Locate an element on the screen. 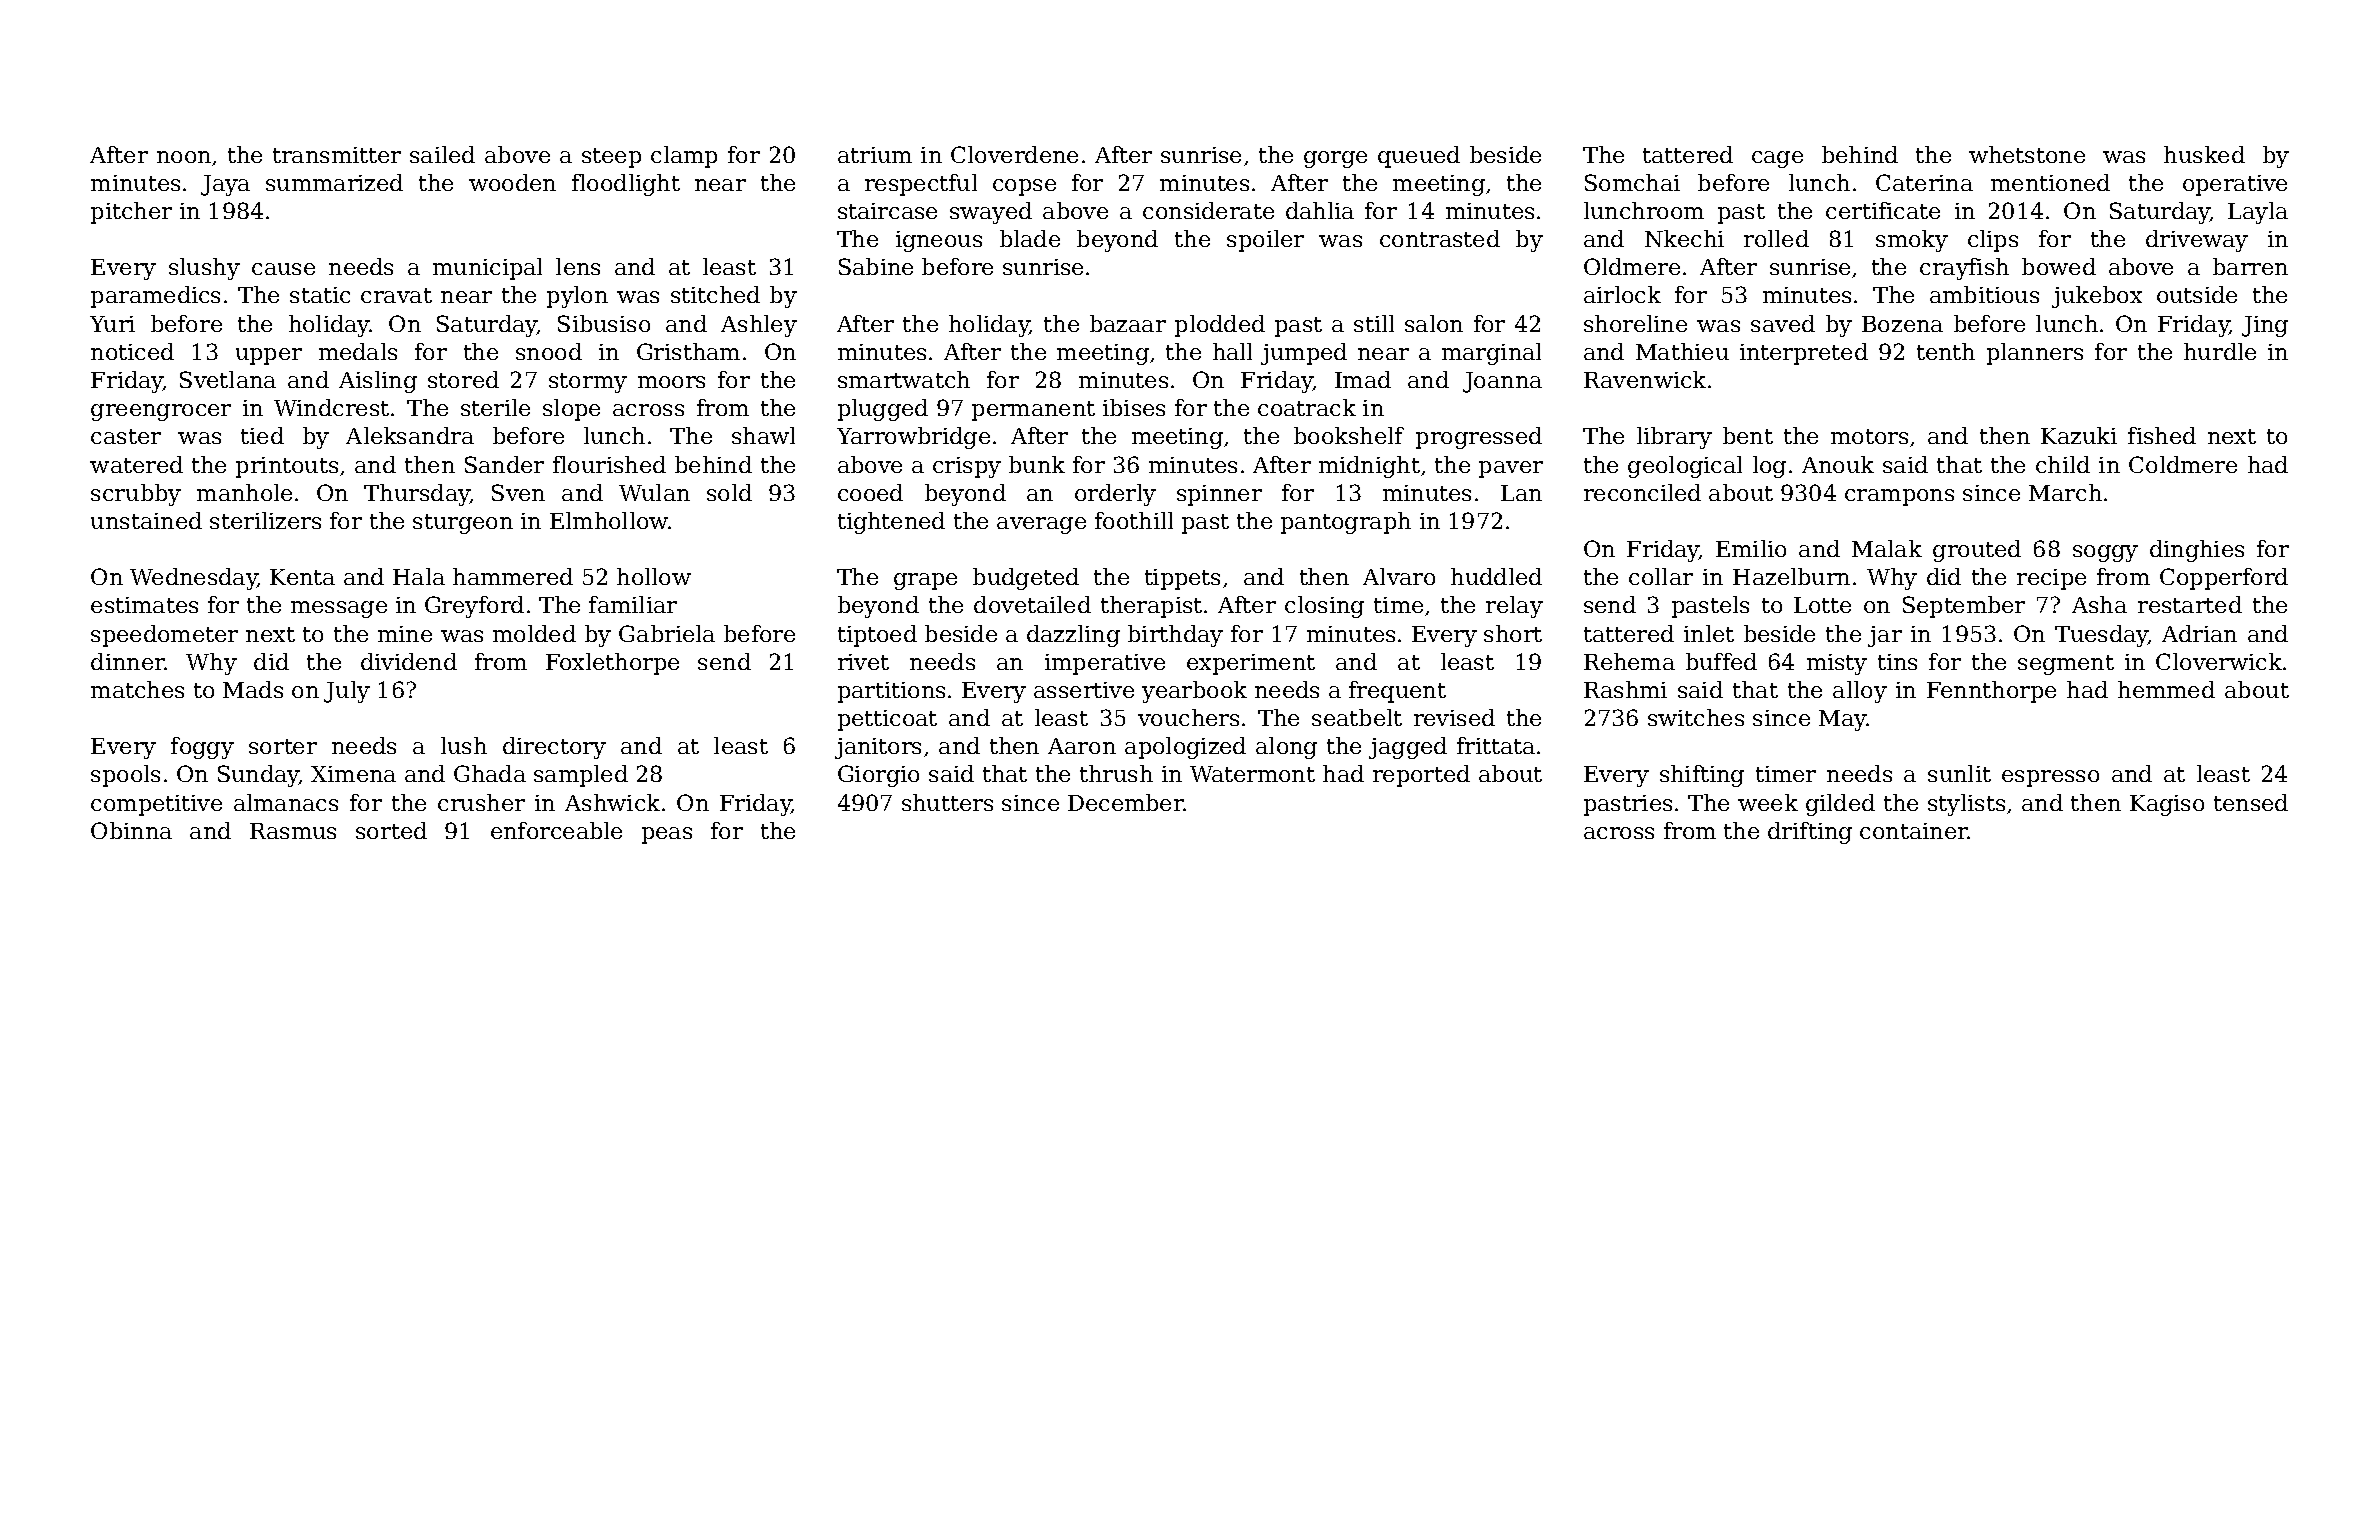  planners is located at coordinates (2035, 354).
